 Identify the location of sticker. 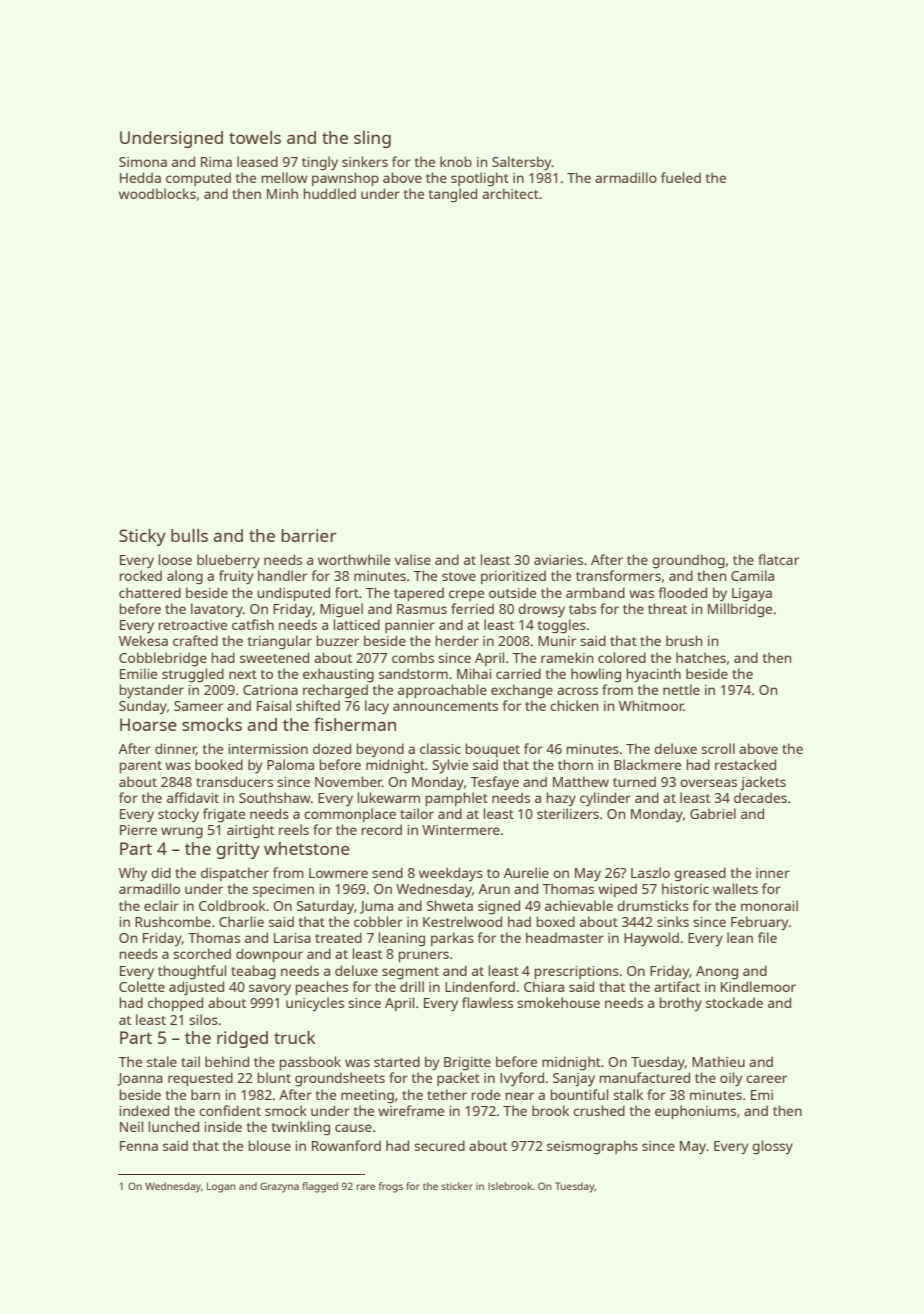
(457, 1186).
